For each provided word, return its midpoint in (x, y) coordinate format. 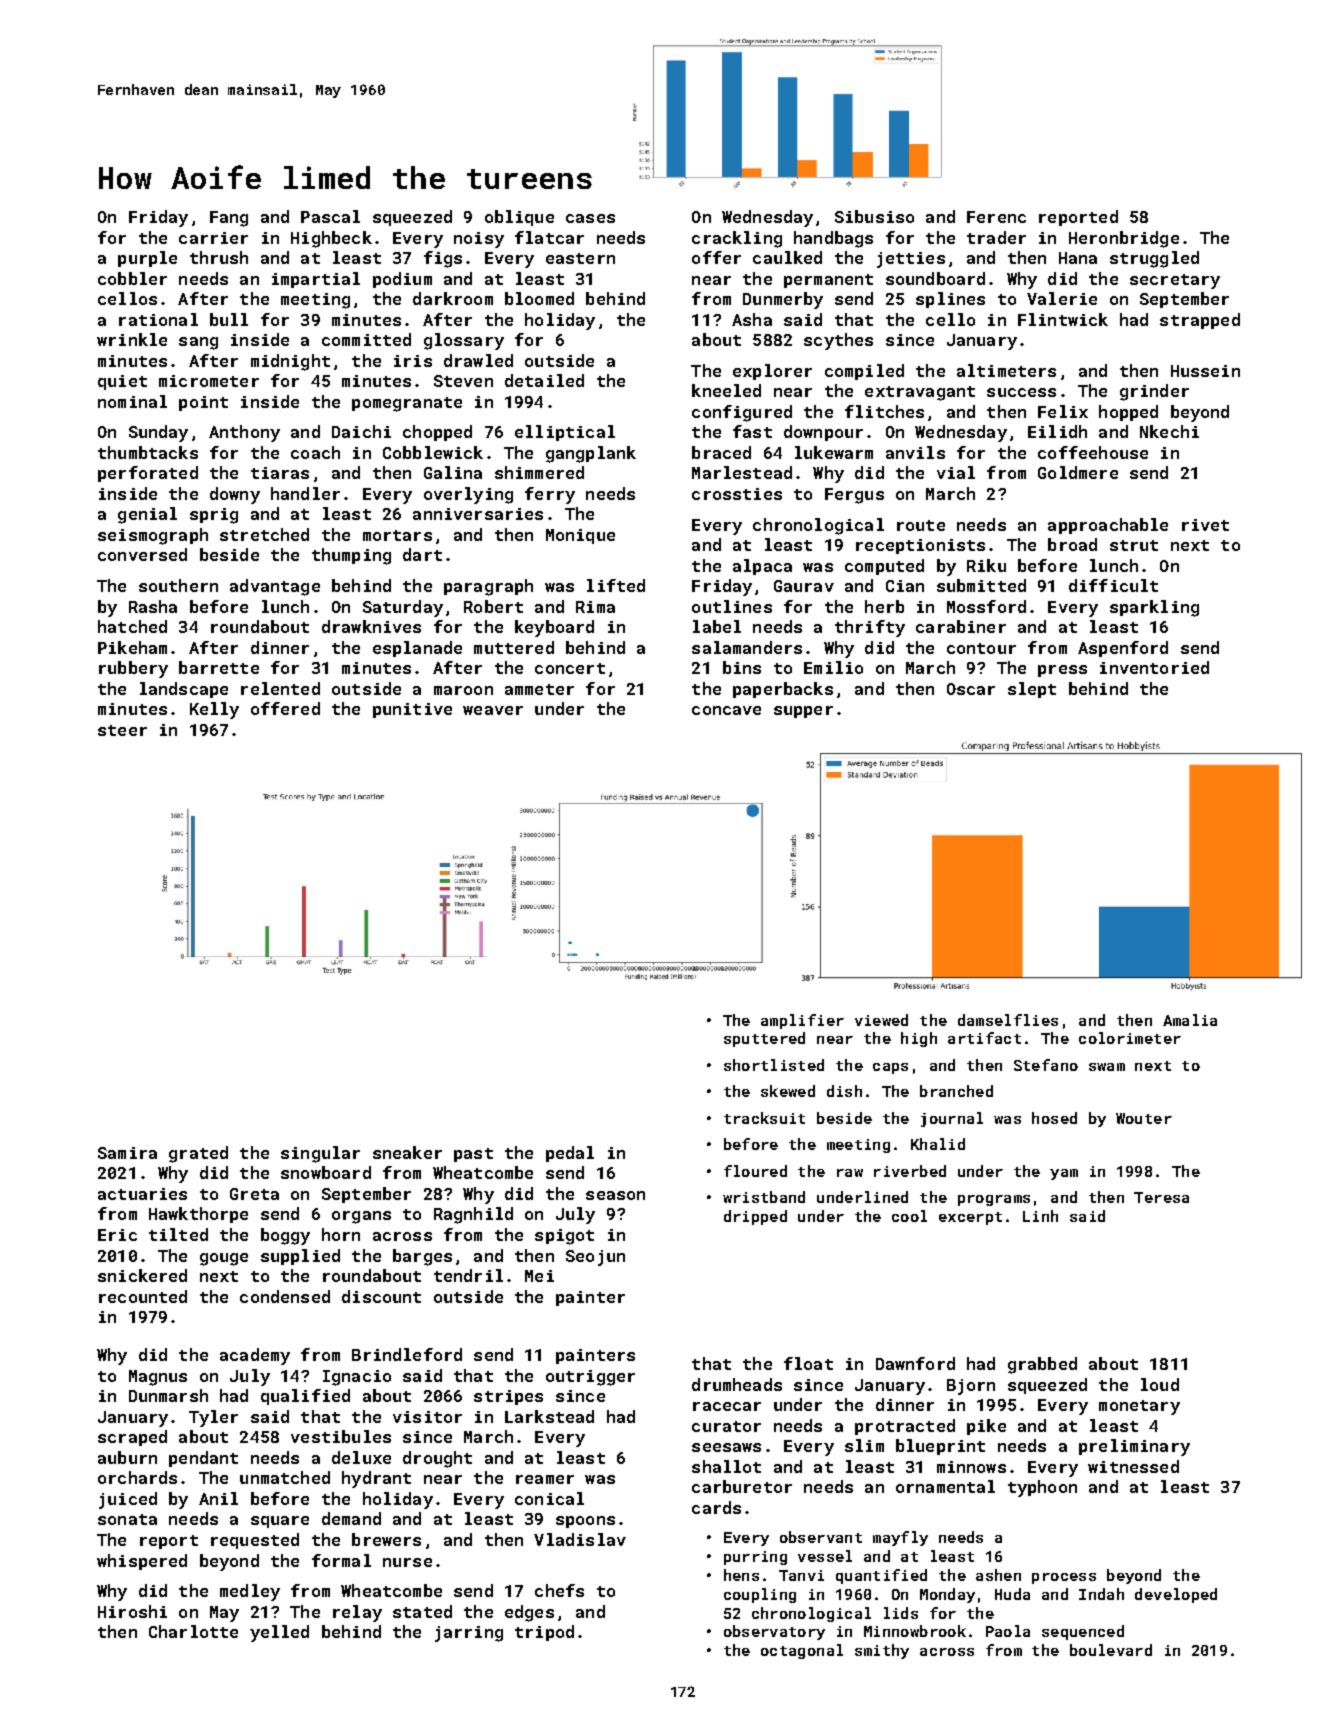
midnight (290, 362)
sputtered (764, 1039)
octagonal (802, 1651)
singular (320, 1154)
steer (122, 730)
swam (1107, 1067)
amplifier (802, 1021)
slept (1032, 690)
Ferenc (996, 217)
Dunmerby (783, 300)
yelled (279, 1633)
